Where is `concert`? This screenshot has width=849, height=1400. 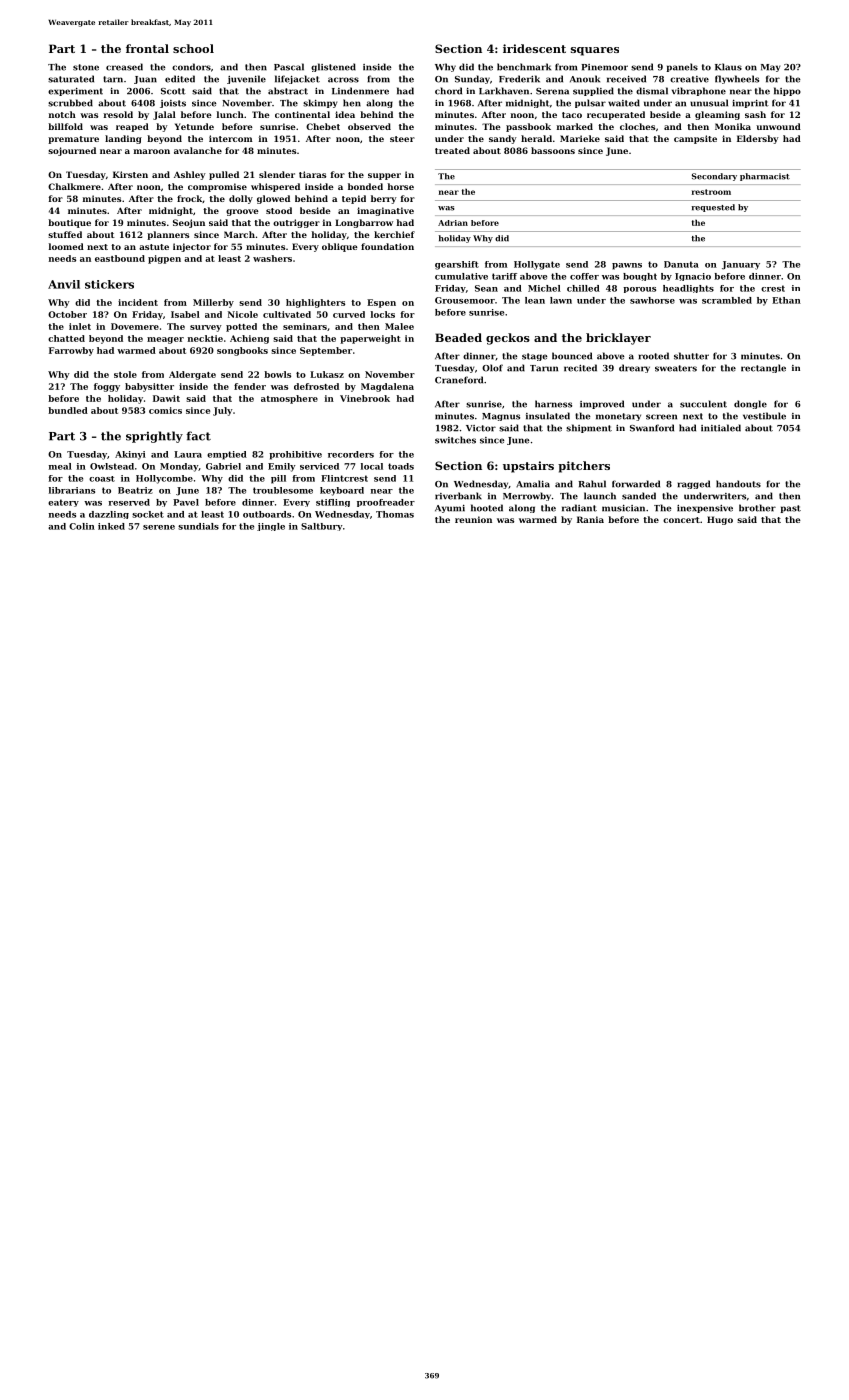
concert is located at coordinates (681, 520).
